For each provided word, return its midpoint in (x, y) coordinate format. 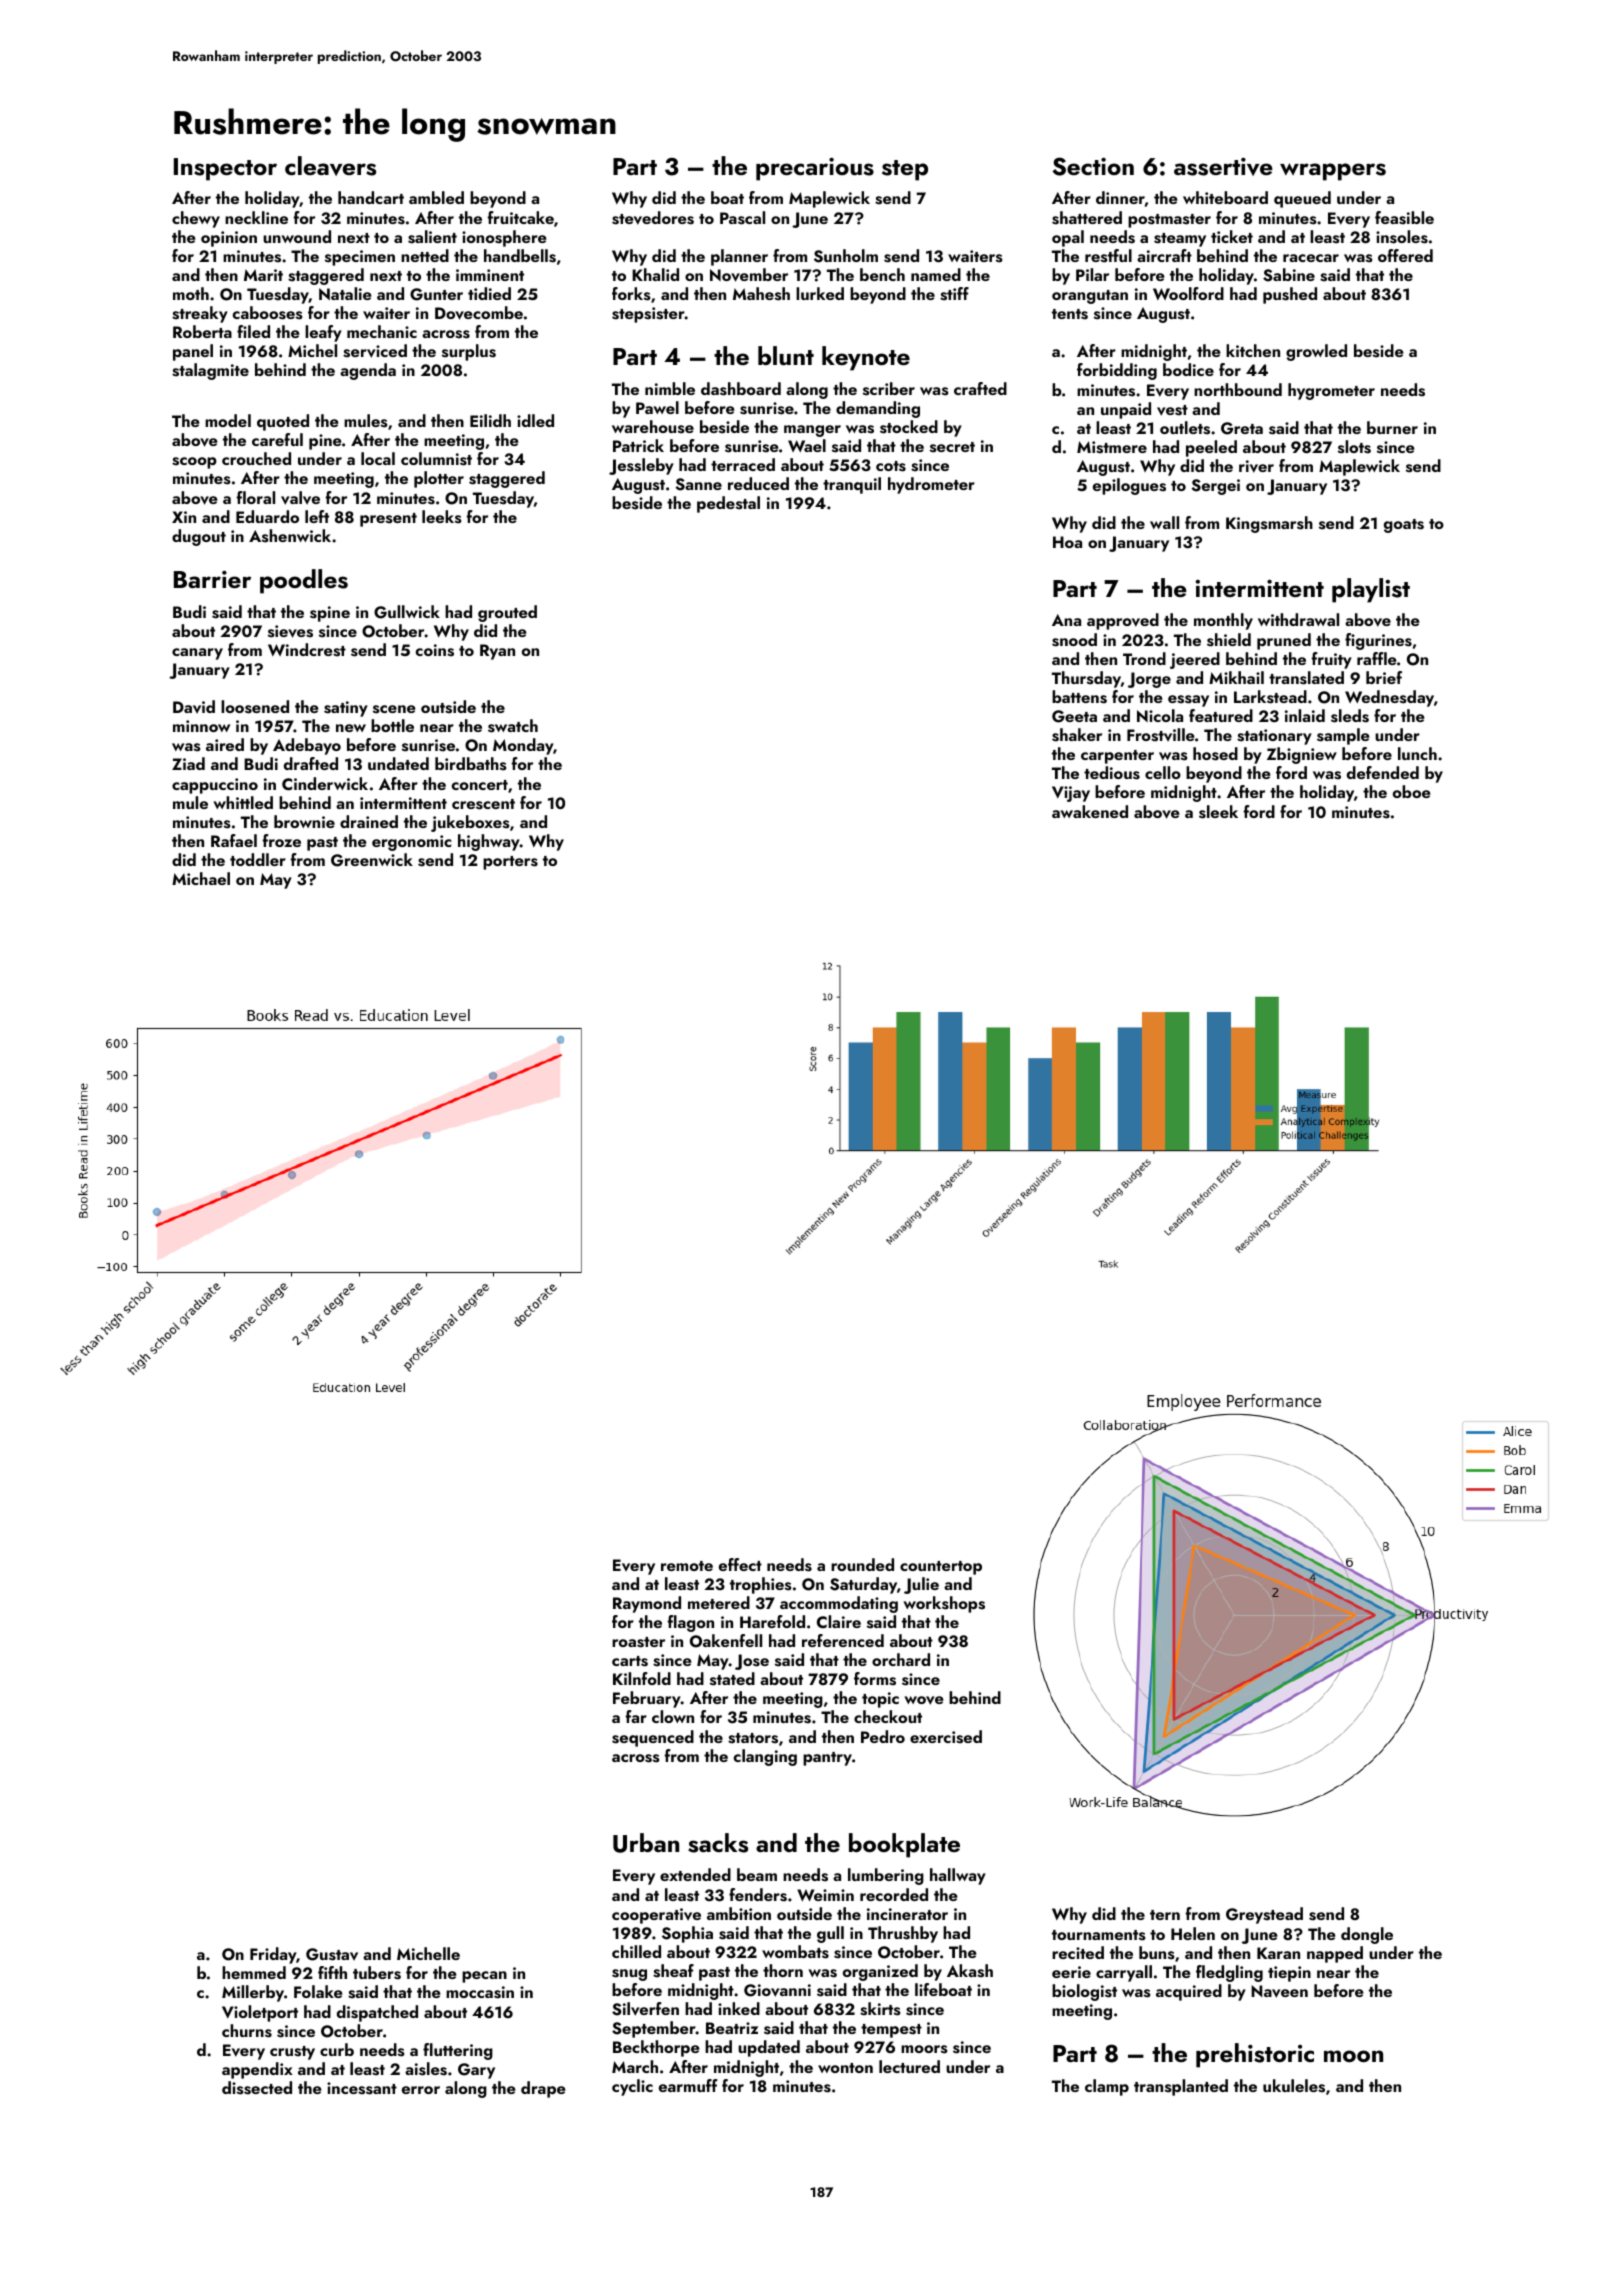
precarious (815, 169)
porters (510, 863)
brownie (304, 821)
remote (687, 1566)
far (636, 1716)
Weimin (825, 1895)
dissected (257, 2088)
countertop (941, 1568)
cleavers (330, 166)
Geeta (1074, 716)
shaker (1077, 735)
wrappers (1333, 172)
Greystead (1264, 1915)
